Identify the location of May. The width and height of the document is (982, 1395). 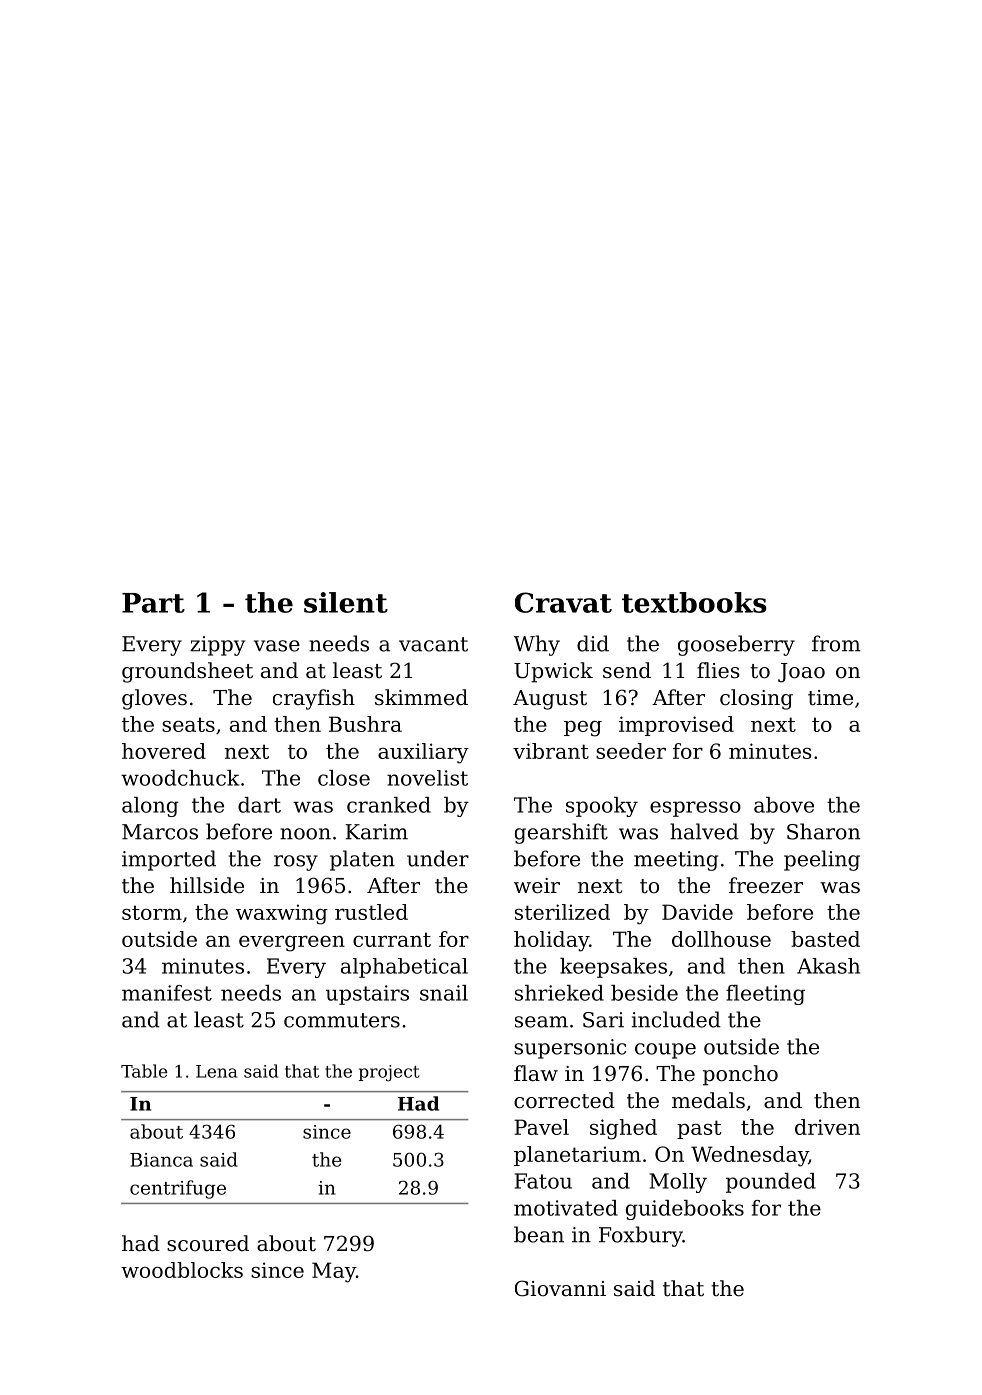
(334, 1272).
